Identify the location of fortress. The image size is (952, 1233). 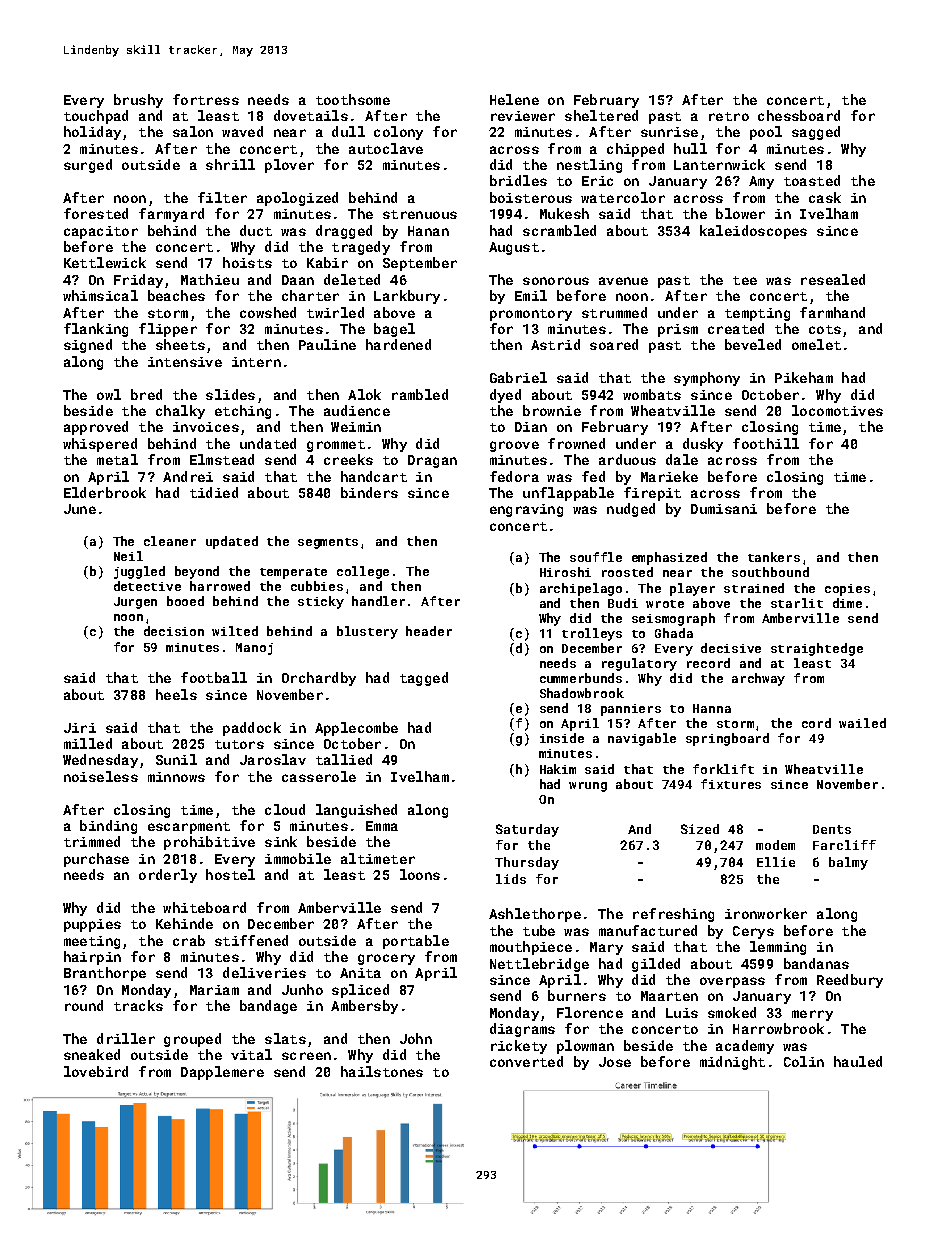
(206, 99).
